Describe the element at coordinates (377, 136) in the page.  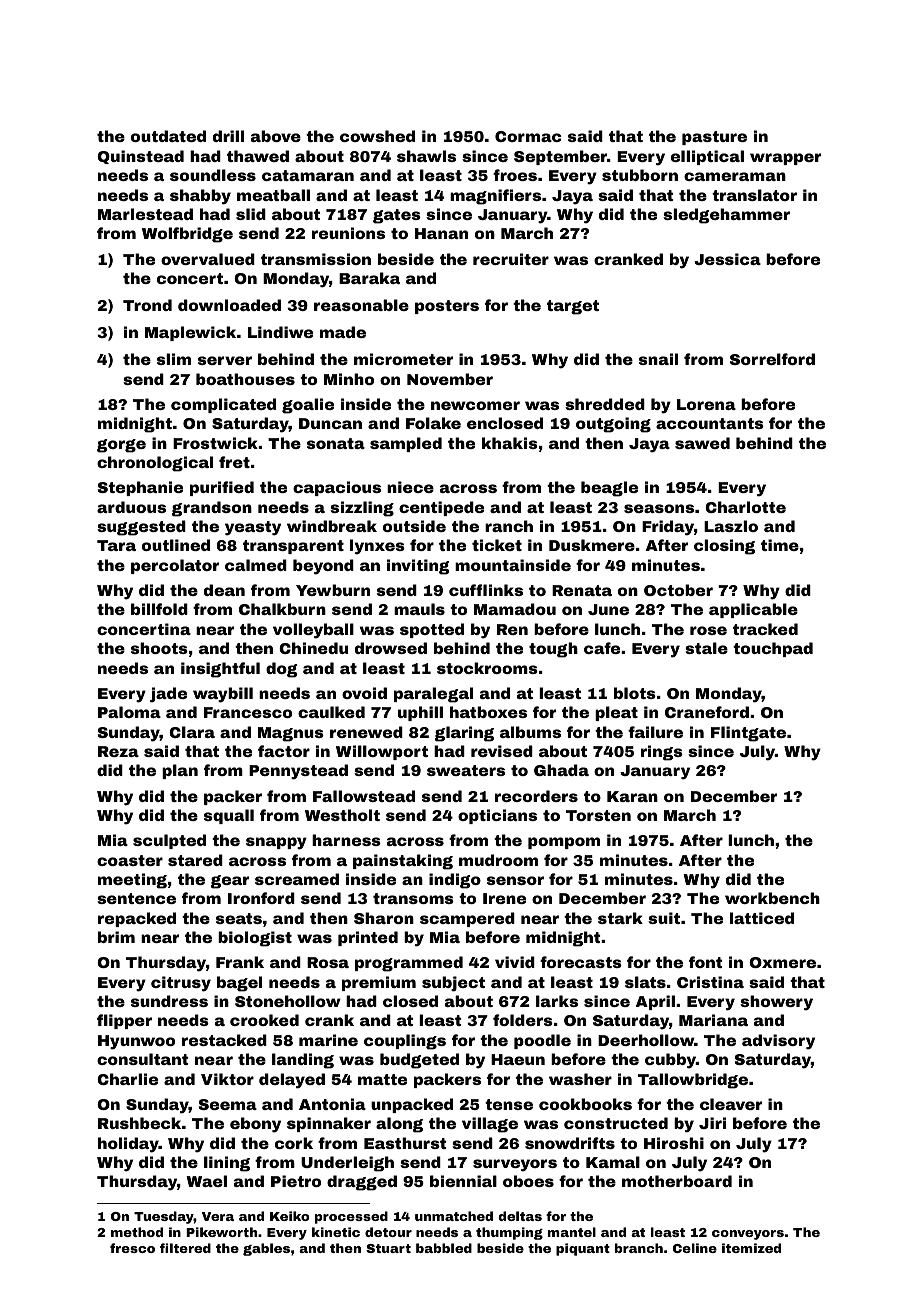
I see `cowshed` at that location.
